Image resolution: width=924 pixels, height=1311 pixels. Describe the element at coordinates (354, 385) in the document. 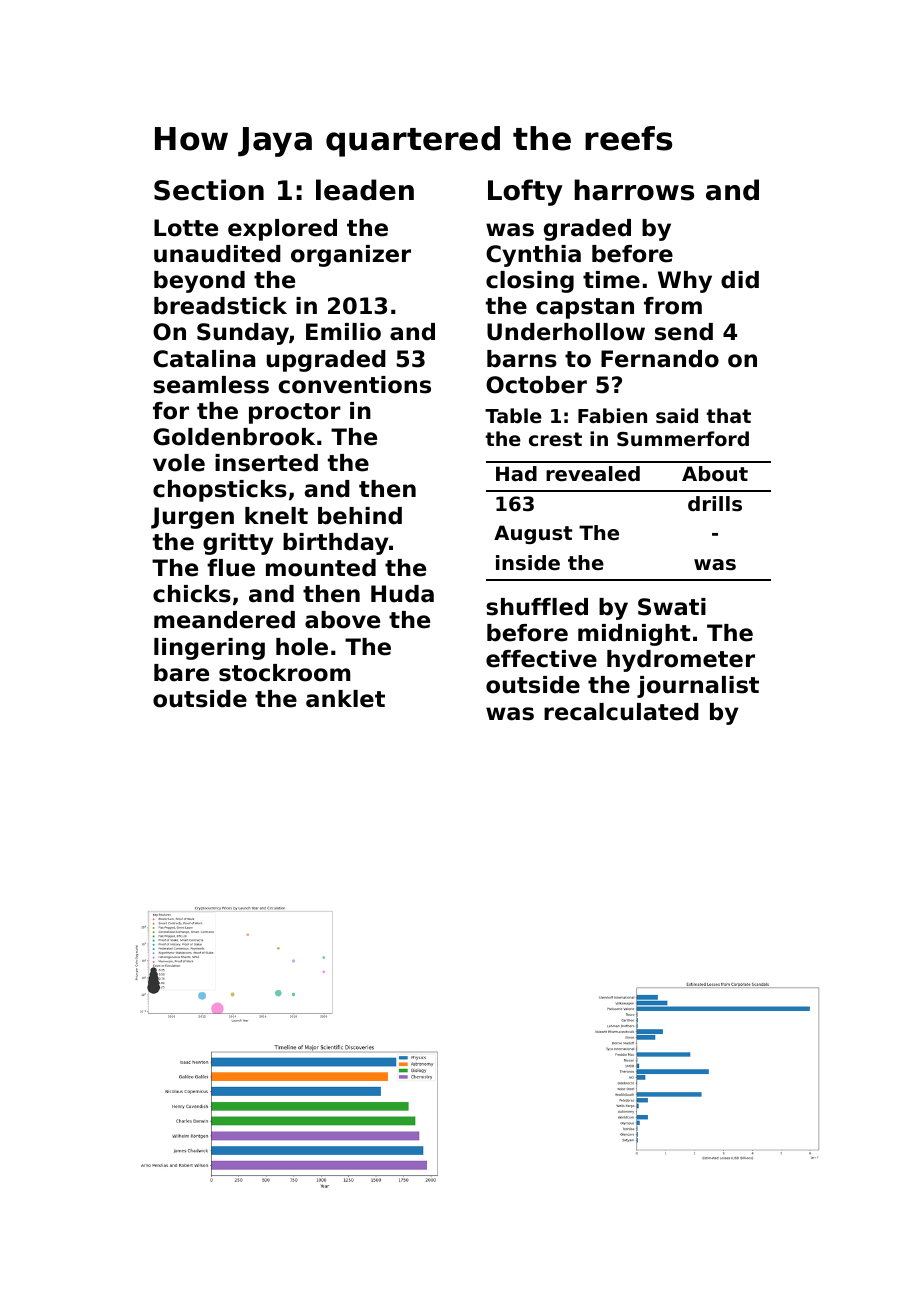

I see `conventions` at that location.
